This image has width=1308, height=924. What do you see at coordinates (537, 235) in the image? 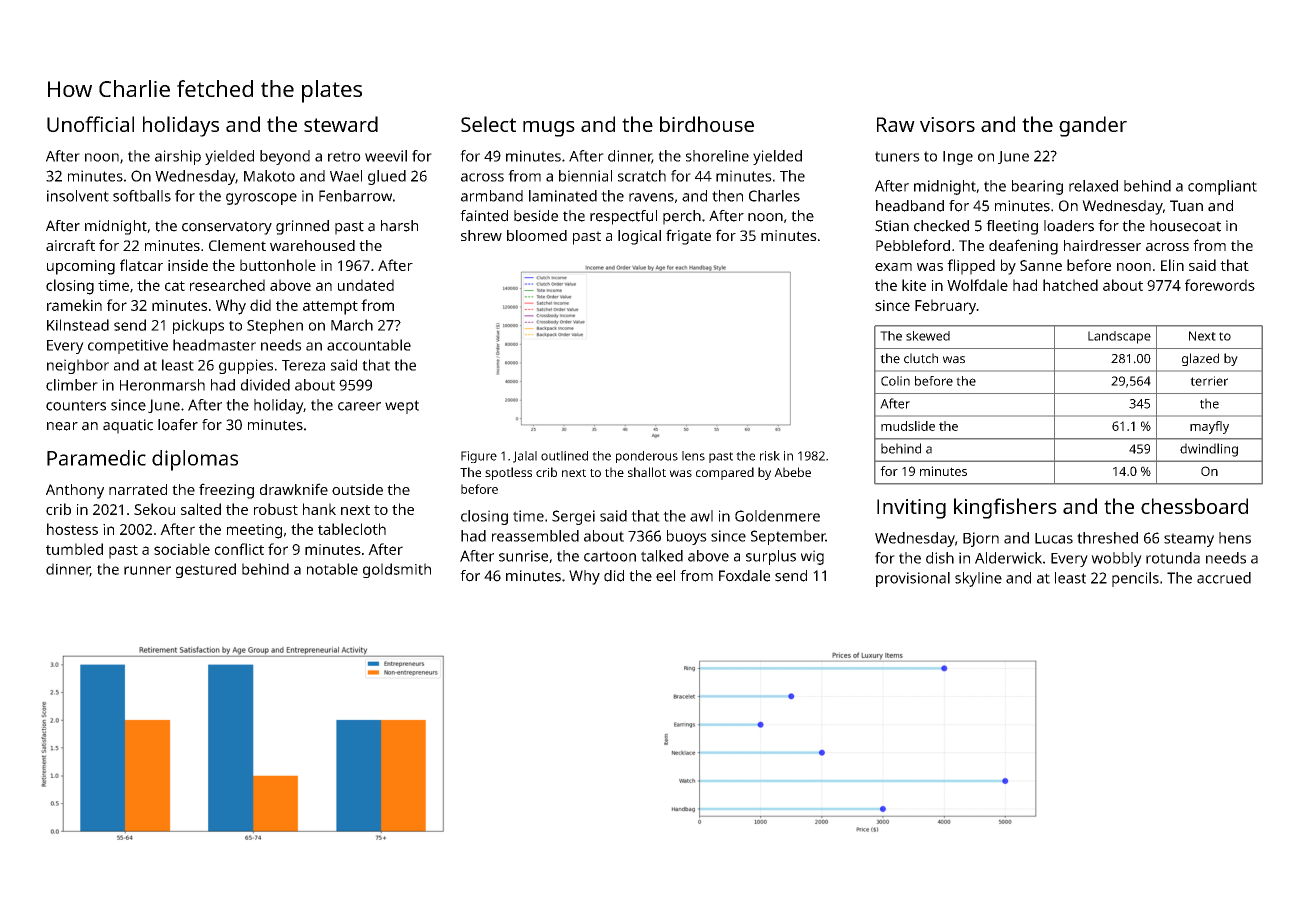
I see `bloomed` at bounding box center [537, 235].
